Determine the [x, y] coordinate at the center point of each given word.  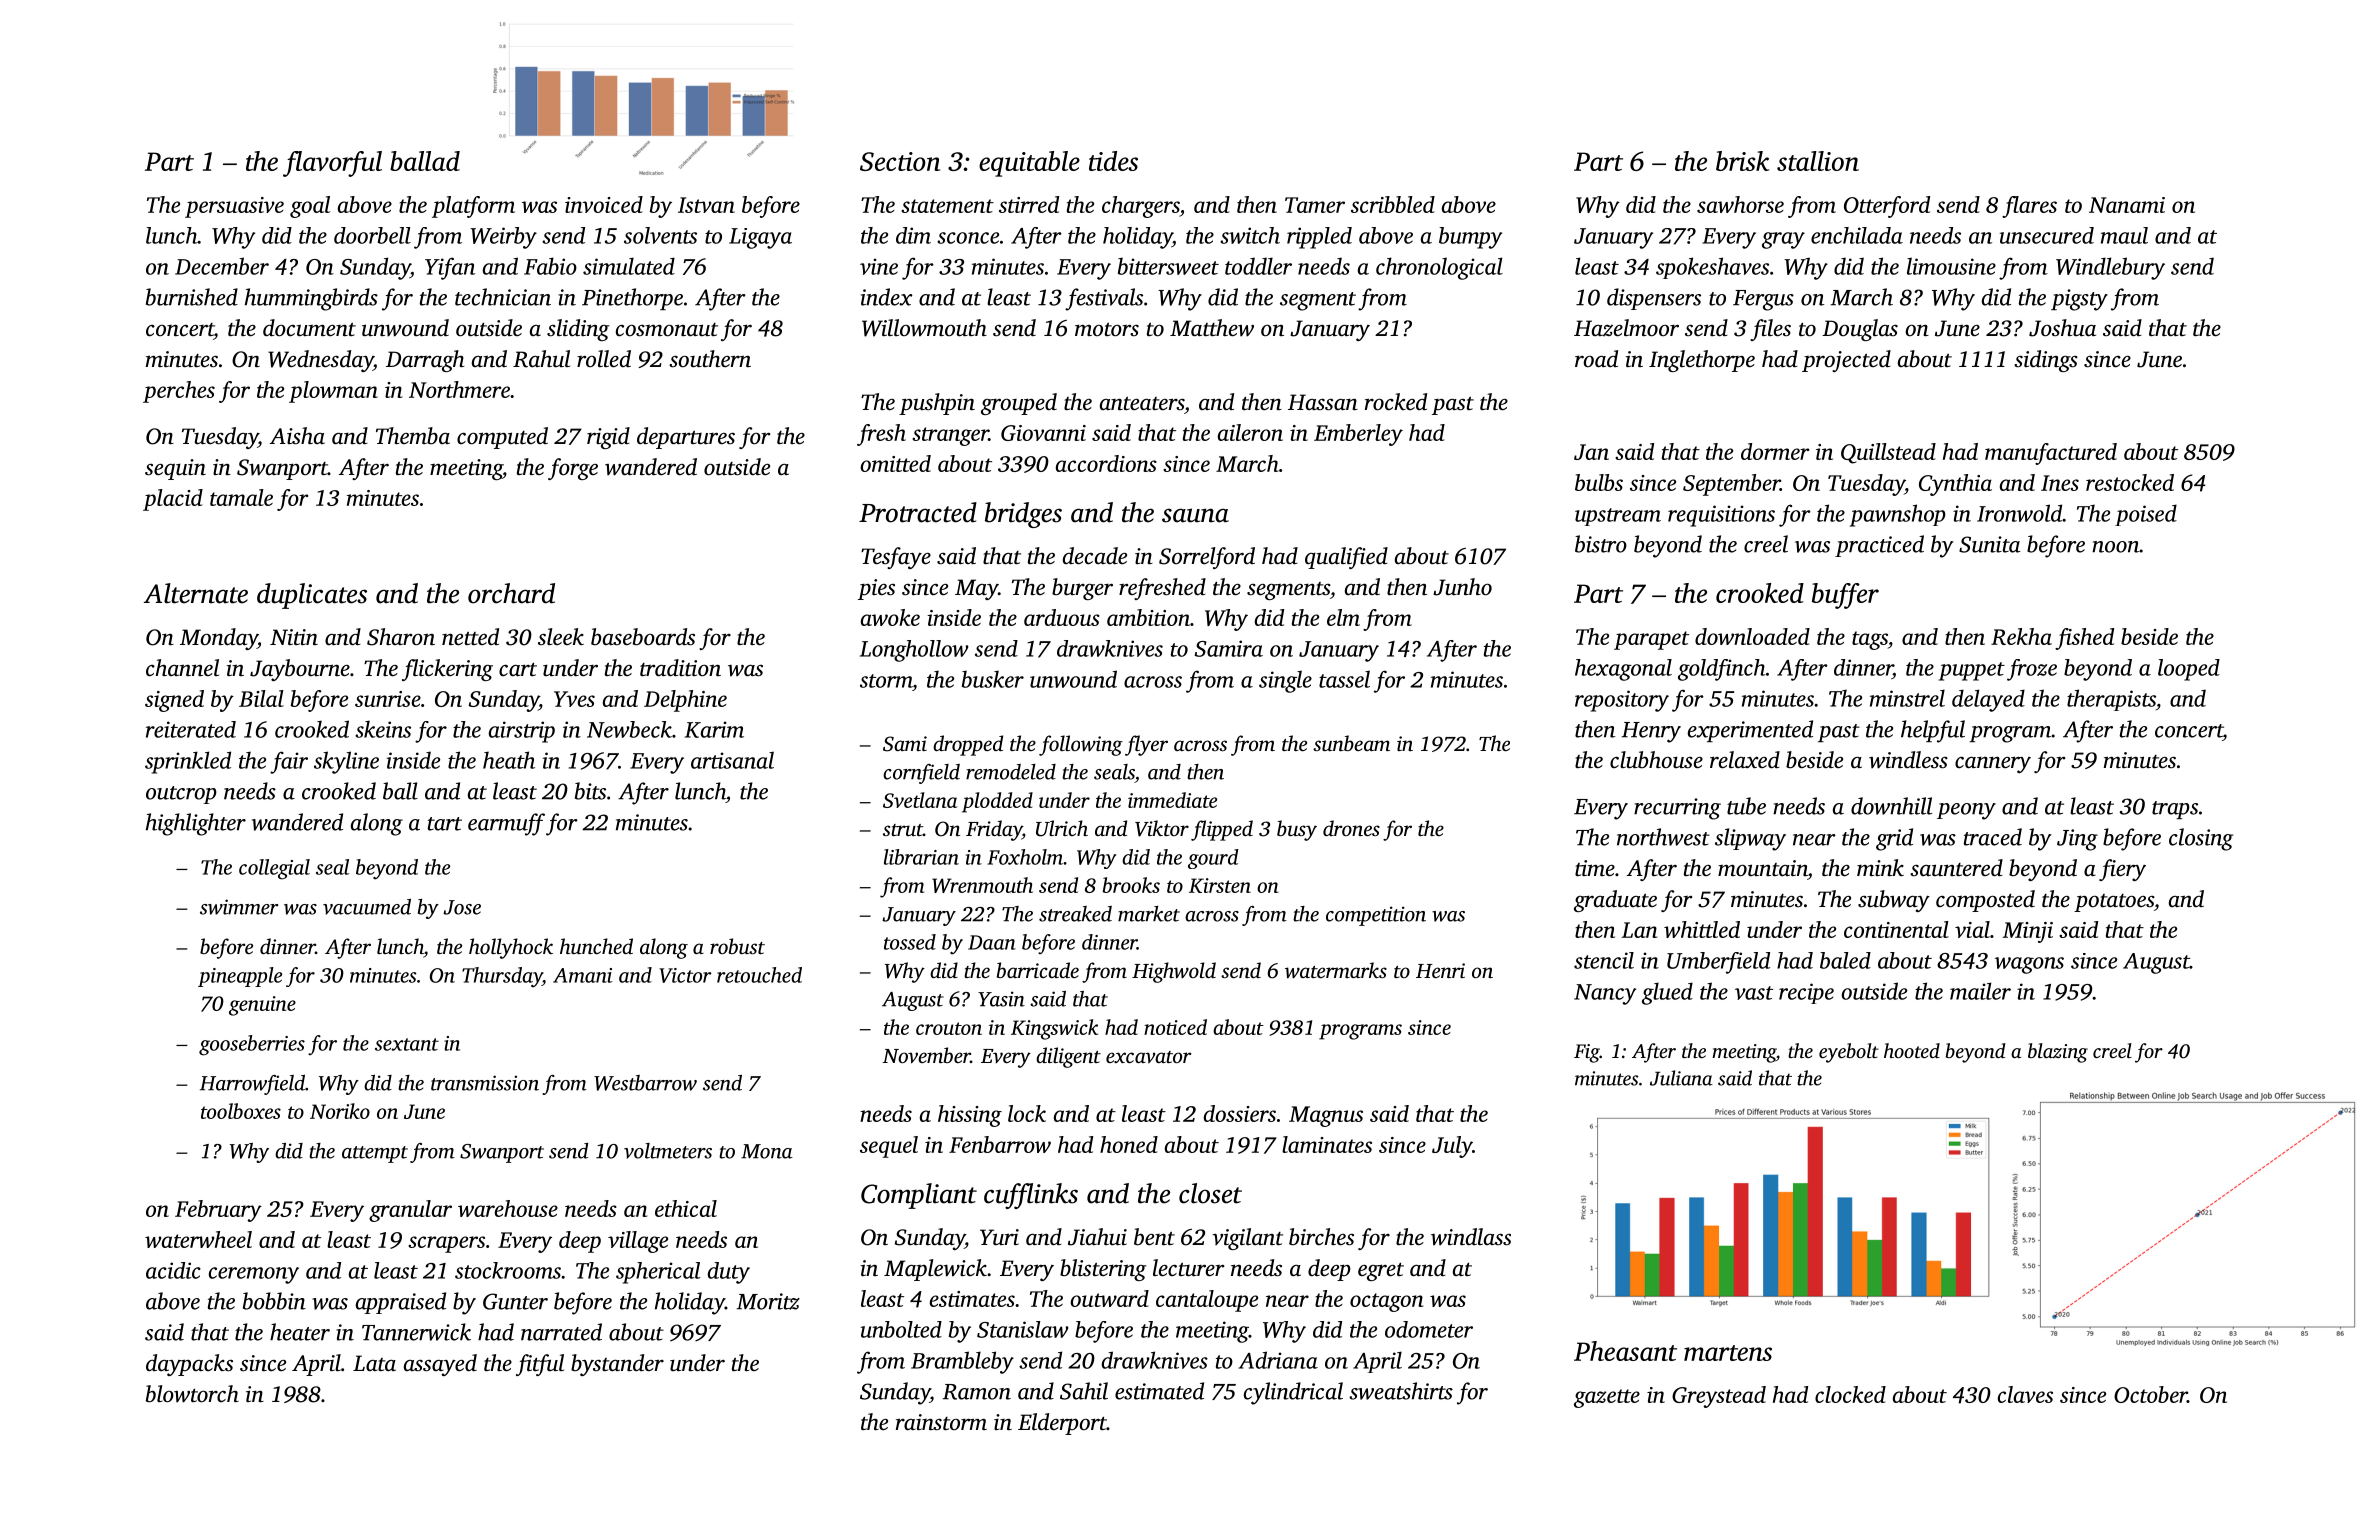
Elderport [1062, 1424]
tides [1113, 161]
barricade [1038, 970]
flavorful [332, 164]
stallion [1818, 161]
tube [1746, 806]
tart [445, 824]
